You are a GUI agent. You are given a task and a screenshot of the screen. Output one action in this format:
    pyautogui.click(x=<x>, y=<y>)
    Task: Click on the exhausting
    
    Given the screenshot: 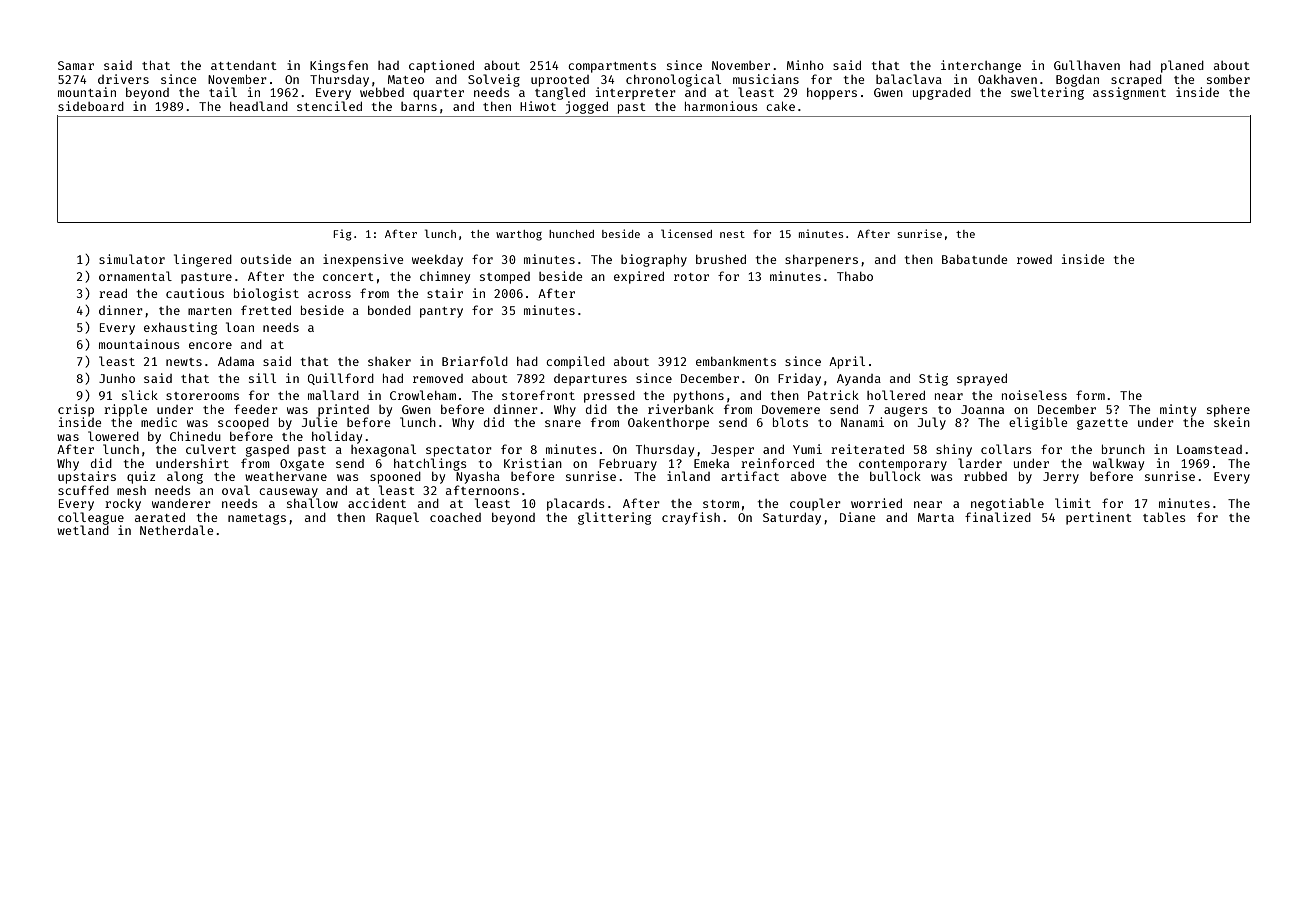 What is the action you would take?
    pyautogui.click(x=180, y=328)
